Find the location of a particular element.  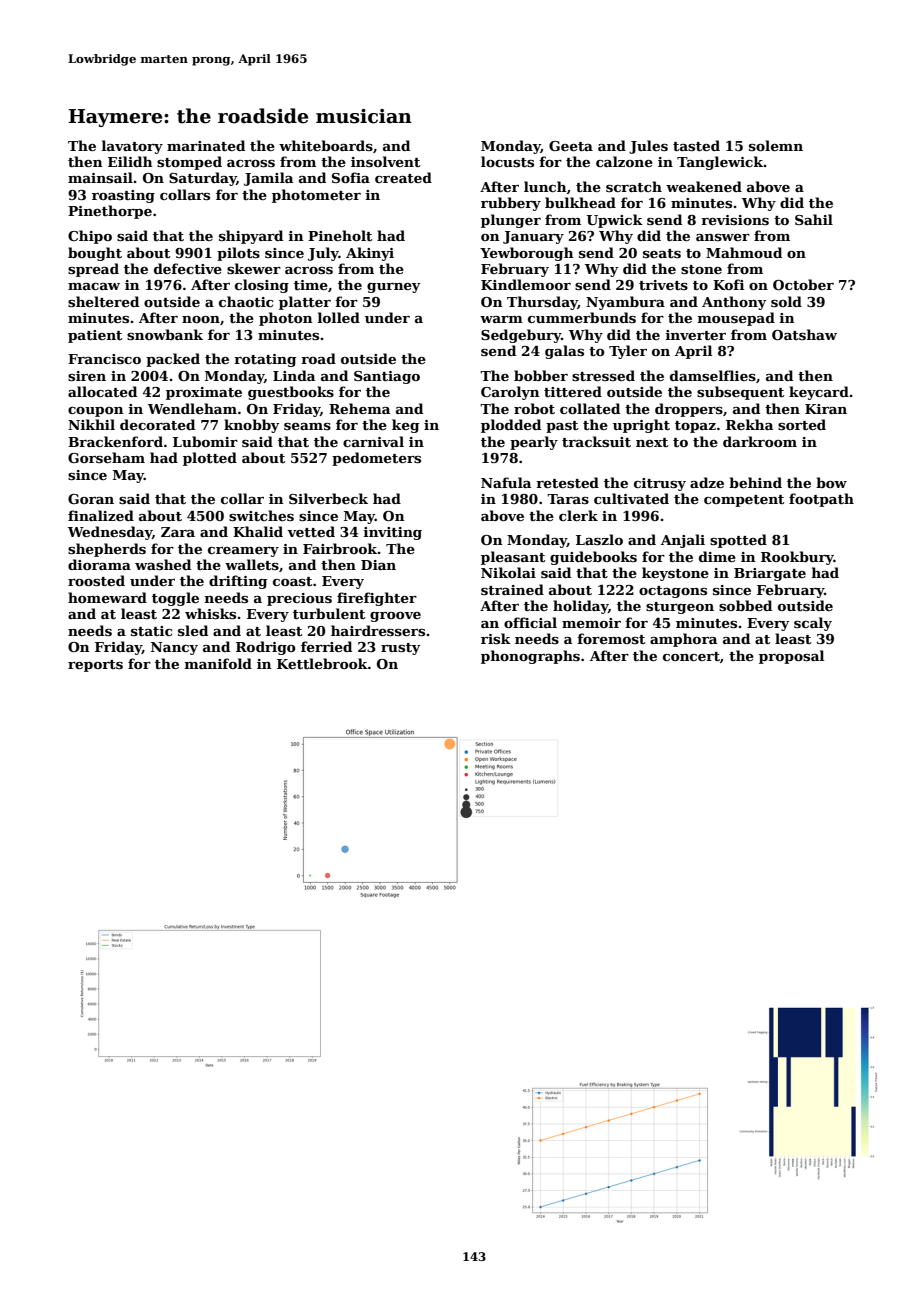

Oatshaw is located at coordinates (804, 334).
